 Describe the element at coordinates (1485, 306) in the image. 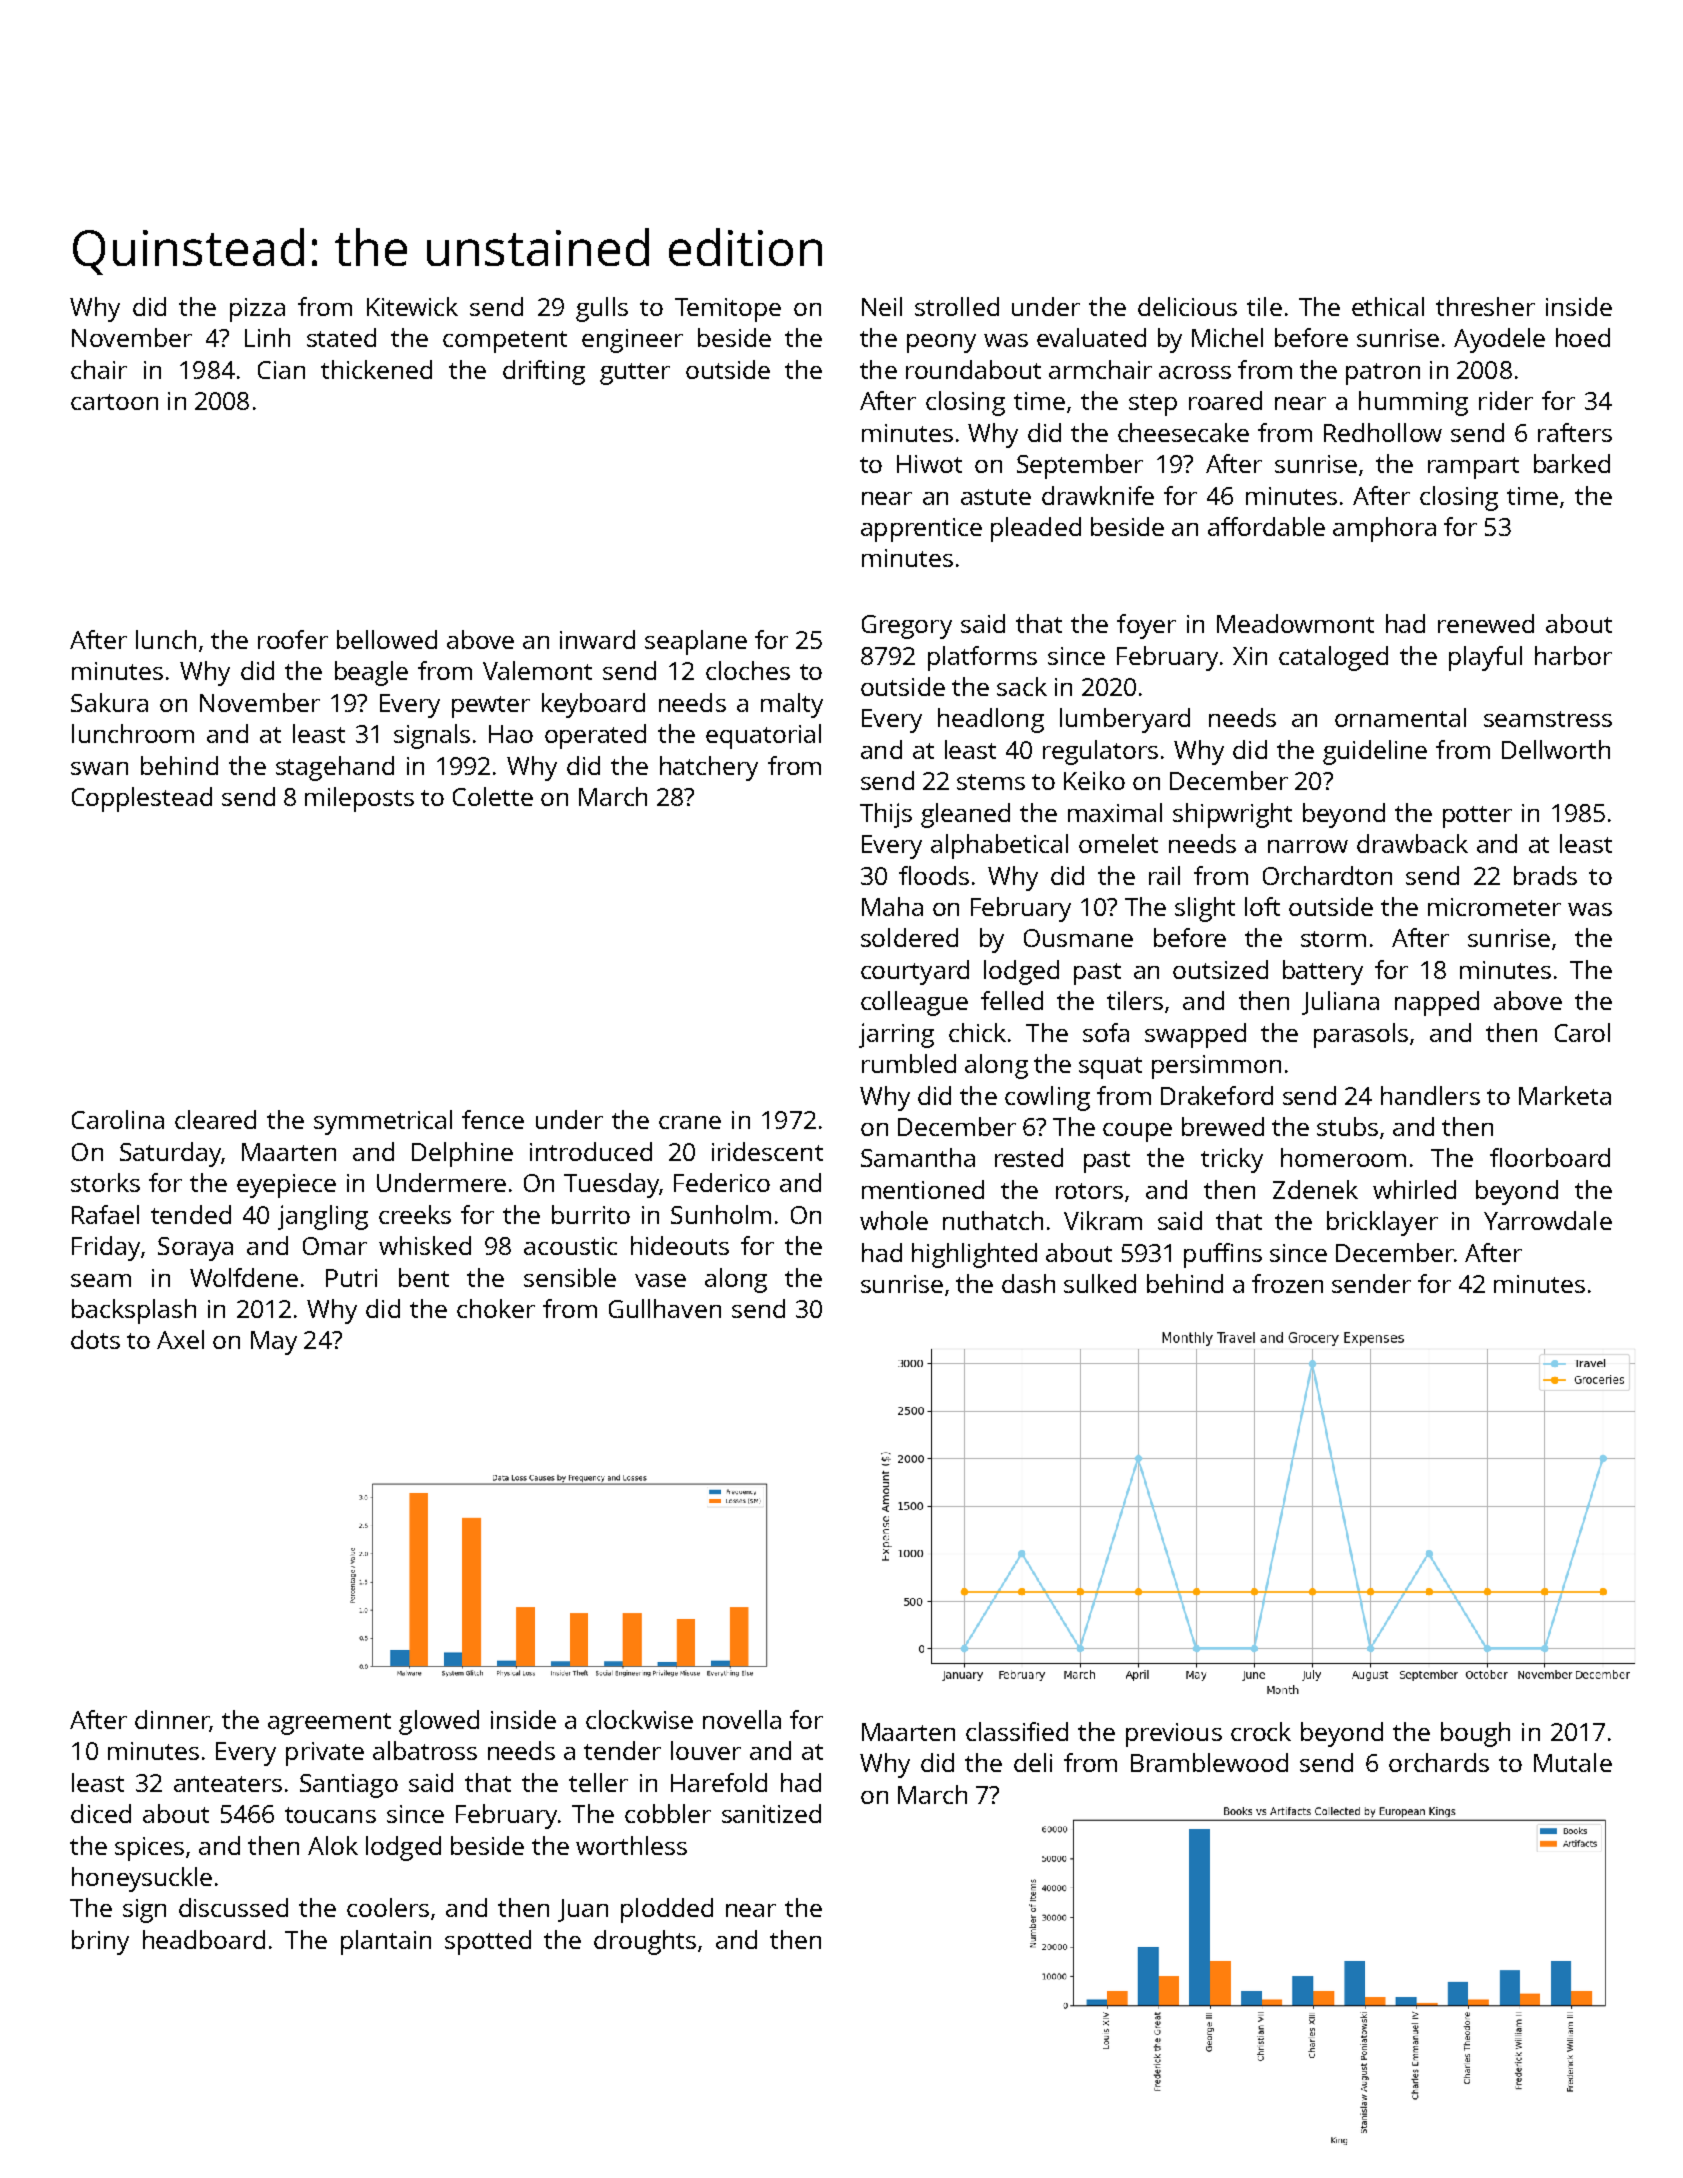

I see `thresher` at that location.
